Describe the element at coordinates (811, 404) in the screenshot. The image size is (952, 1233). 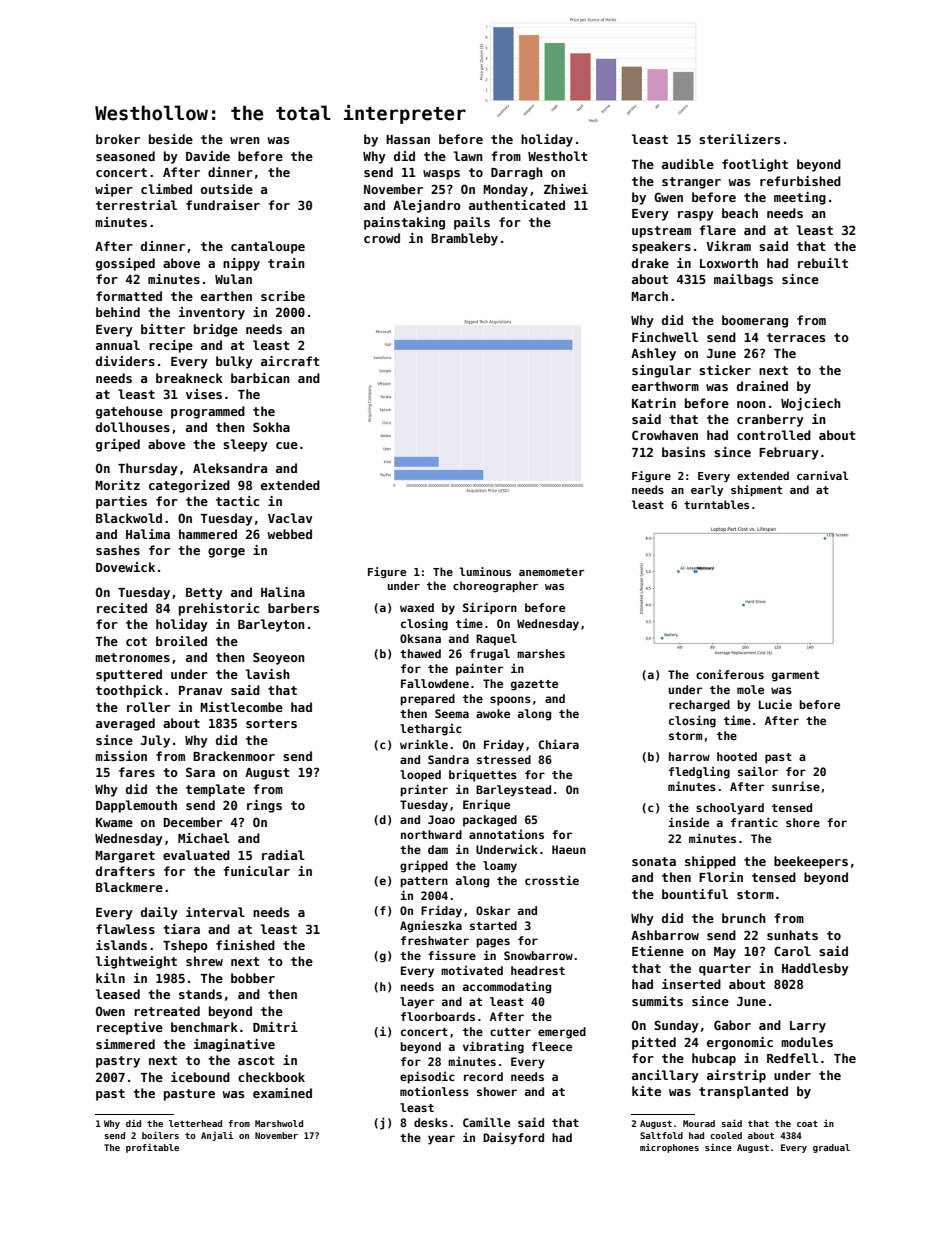
I see `Wojciech` at that location.
